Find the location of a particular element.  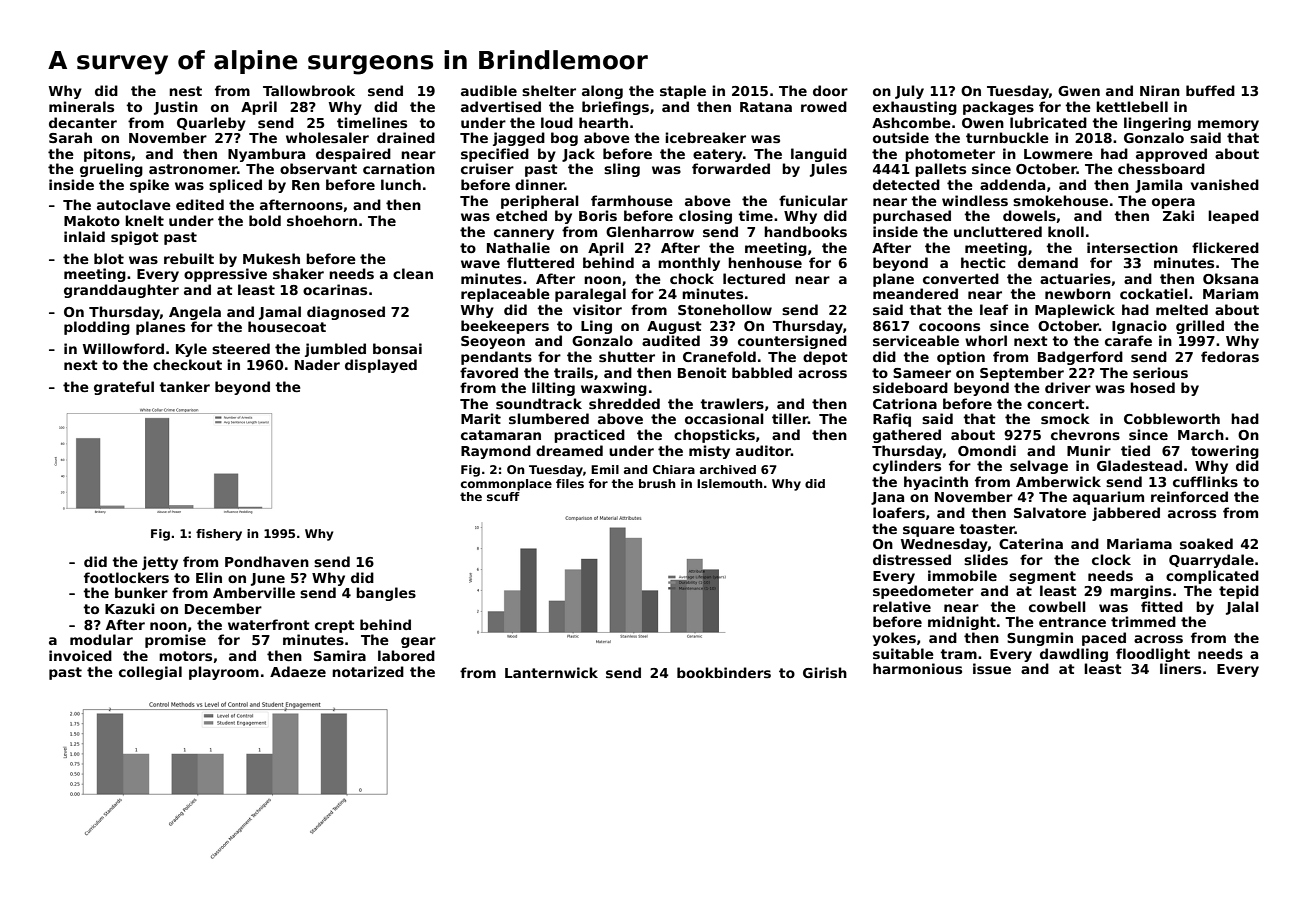

towering is located at coordinates (1225, 452).
